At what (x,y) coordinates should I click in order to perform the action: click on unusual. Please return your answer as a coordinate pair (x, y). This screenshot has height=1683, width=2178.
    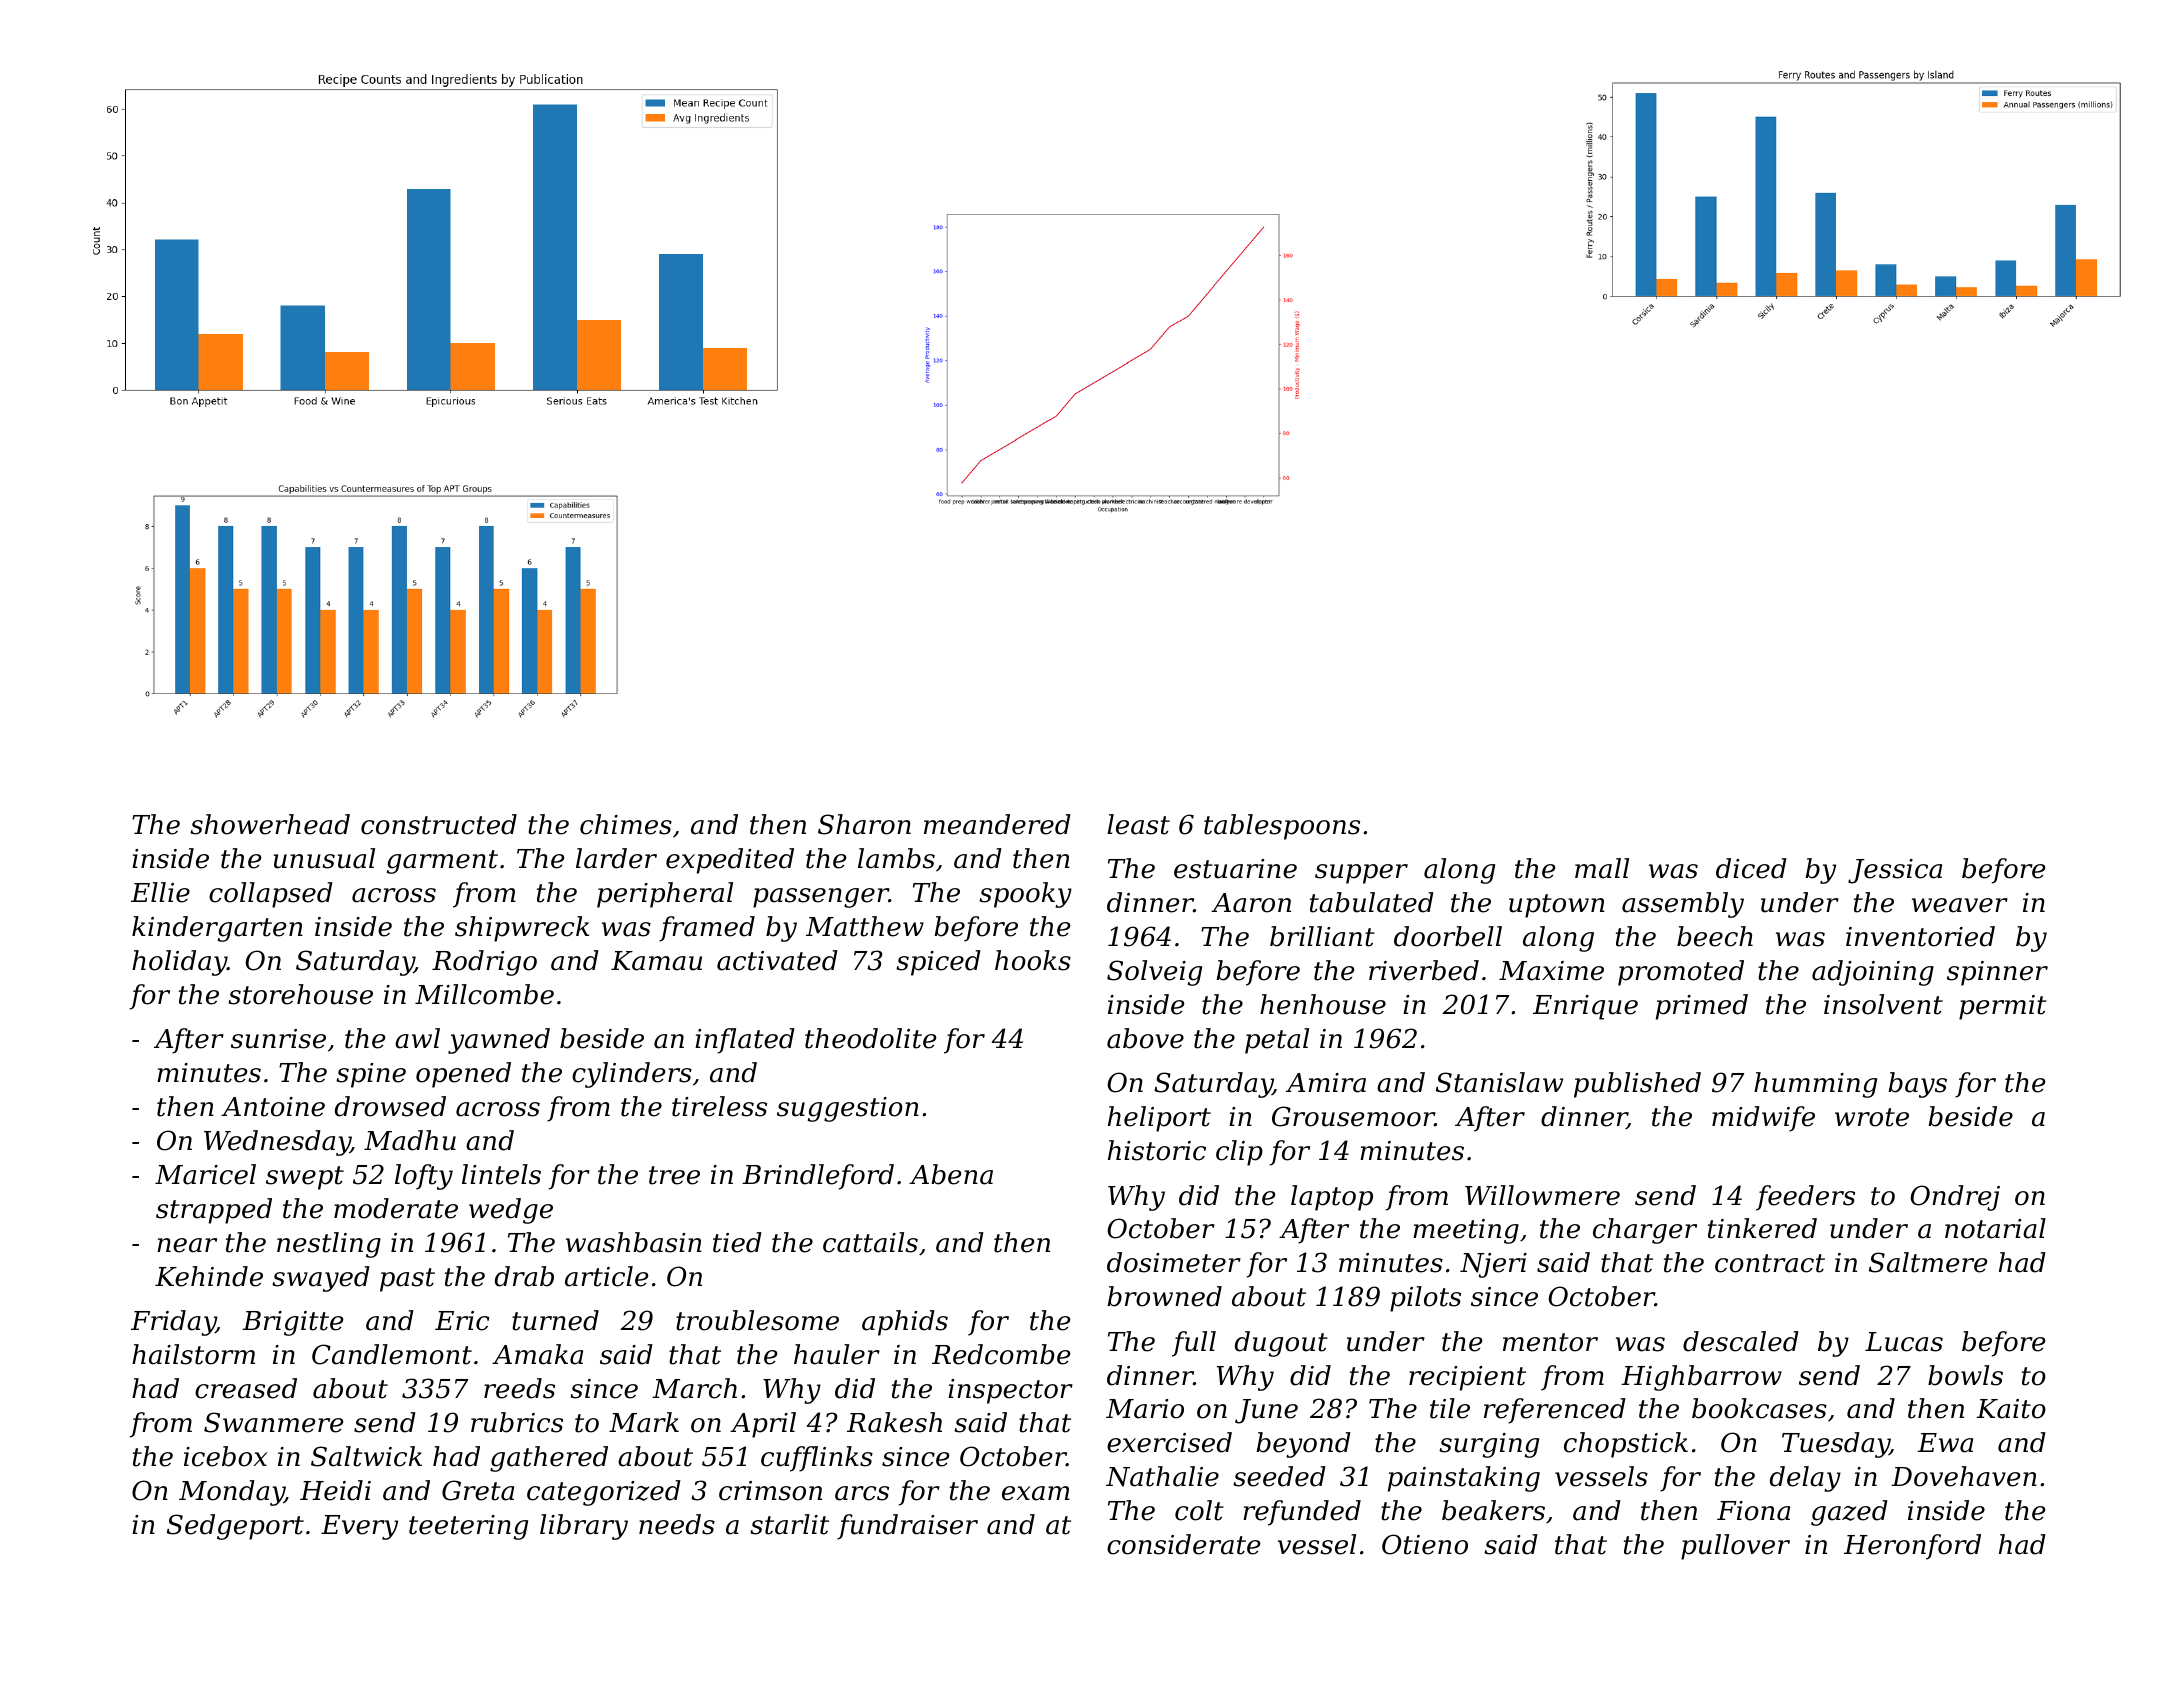
    Looking at the image, I should click on (324, 858).
